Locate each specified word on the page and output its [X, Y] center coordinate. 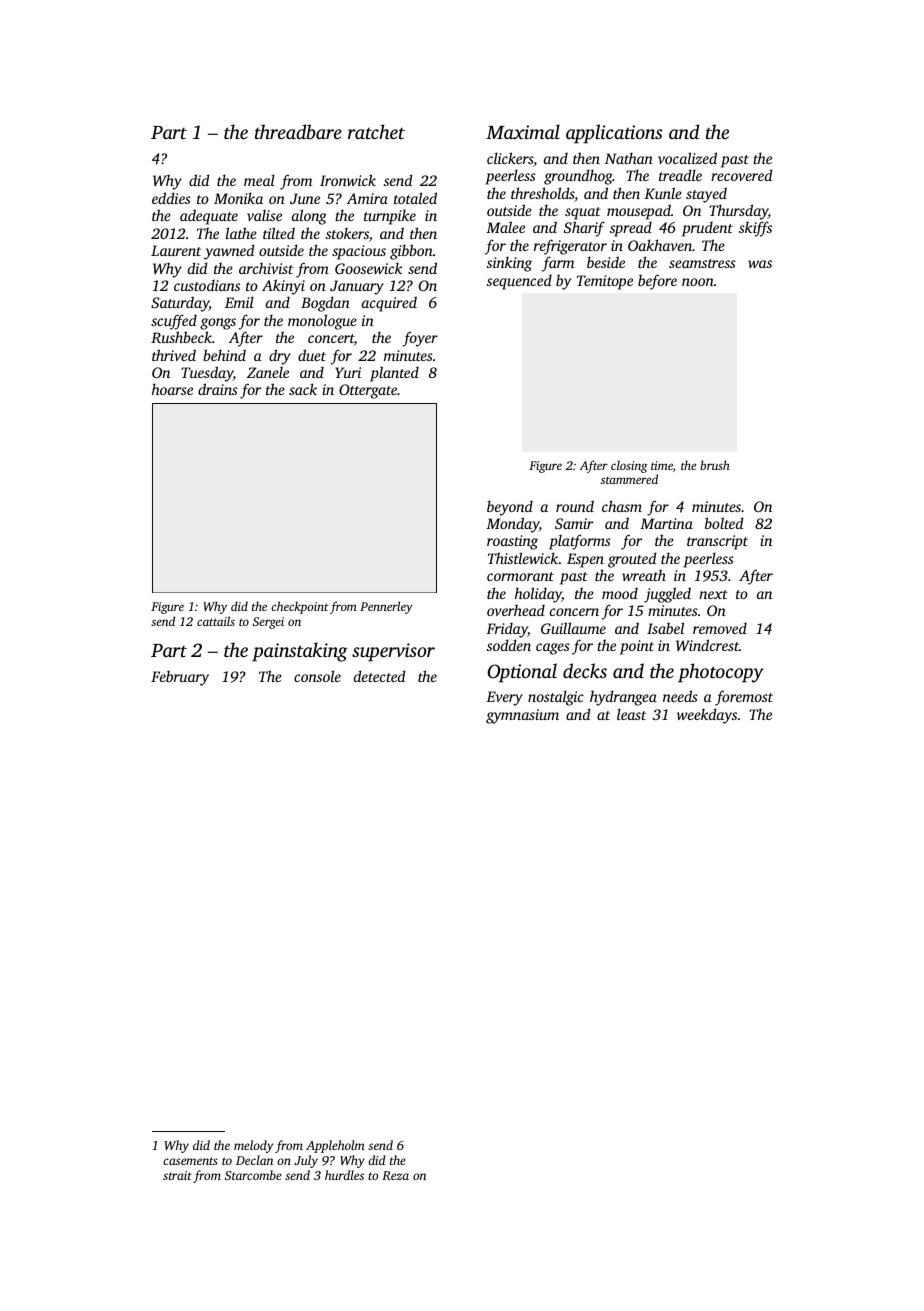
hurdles [344, 1175]
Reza [395, 1175]
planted [394, 374]
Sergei [268, 623]
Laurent [176, 250]
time [662, 465]
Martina [666, 523]
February [180, 678]
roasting [512, 542]
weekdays [707, 716]
